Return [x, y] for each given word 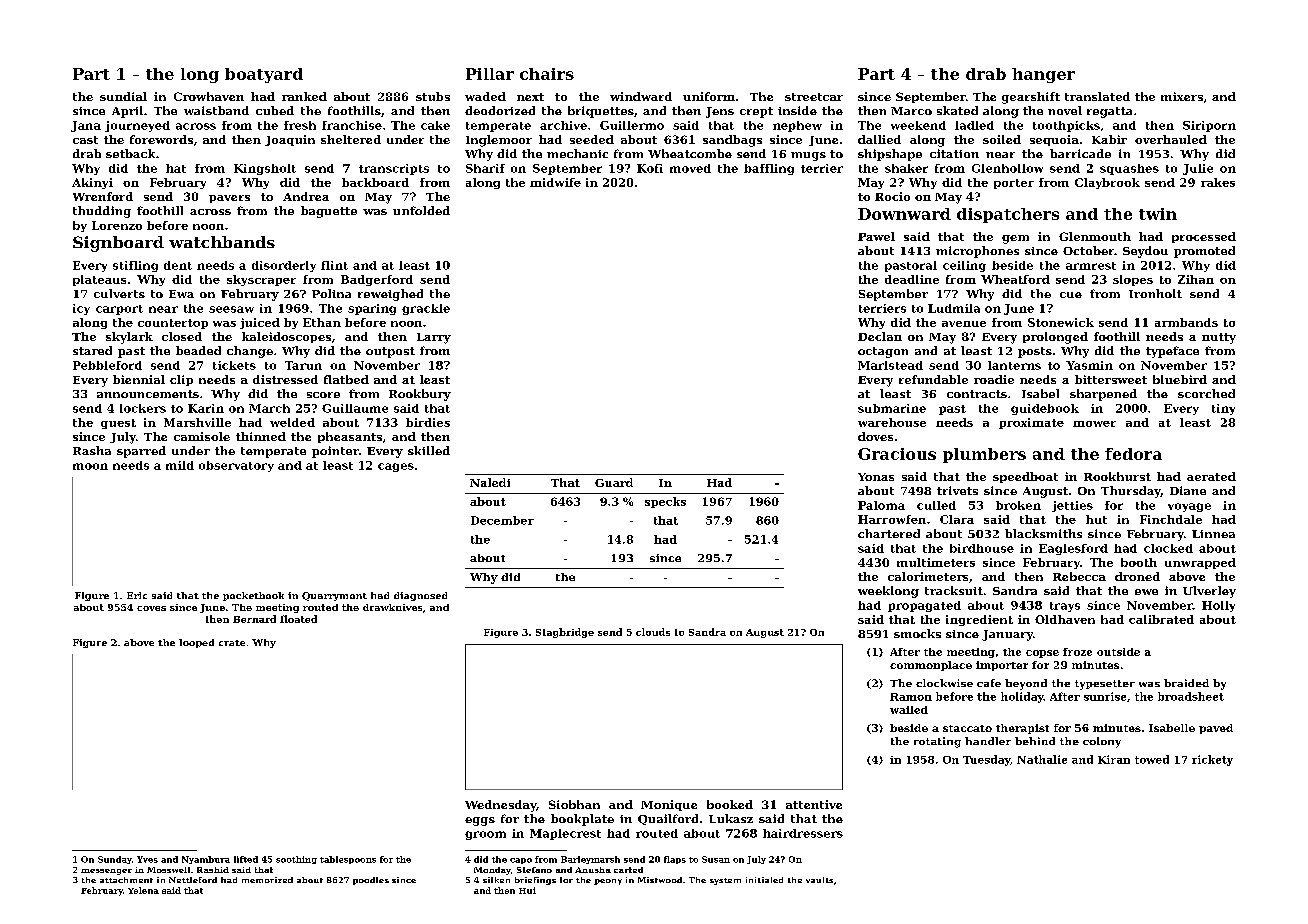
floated [298, 619]
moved [690, 168]
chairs [547, 74]
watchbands [222, 242]
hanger [1043, 75]
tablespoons [348, 860]
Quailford [668, 819]
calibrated [1161, 619]
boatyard [264, 75]
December [502, 520]
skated [957, 110]
